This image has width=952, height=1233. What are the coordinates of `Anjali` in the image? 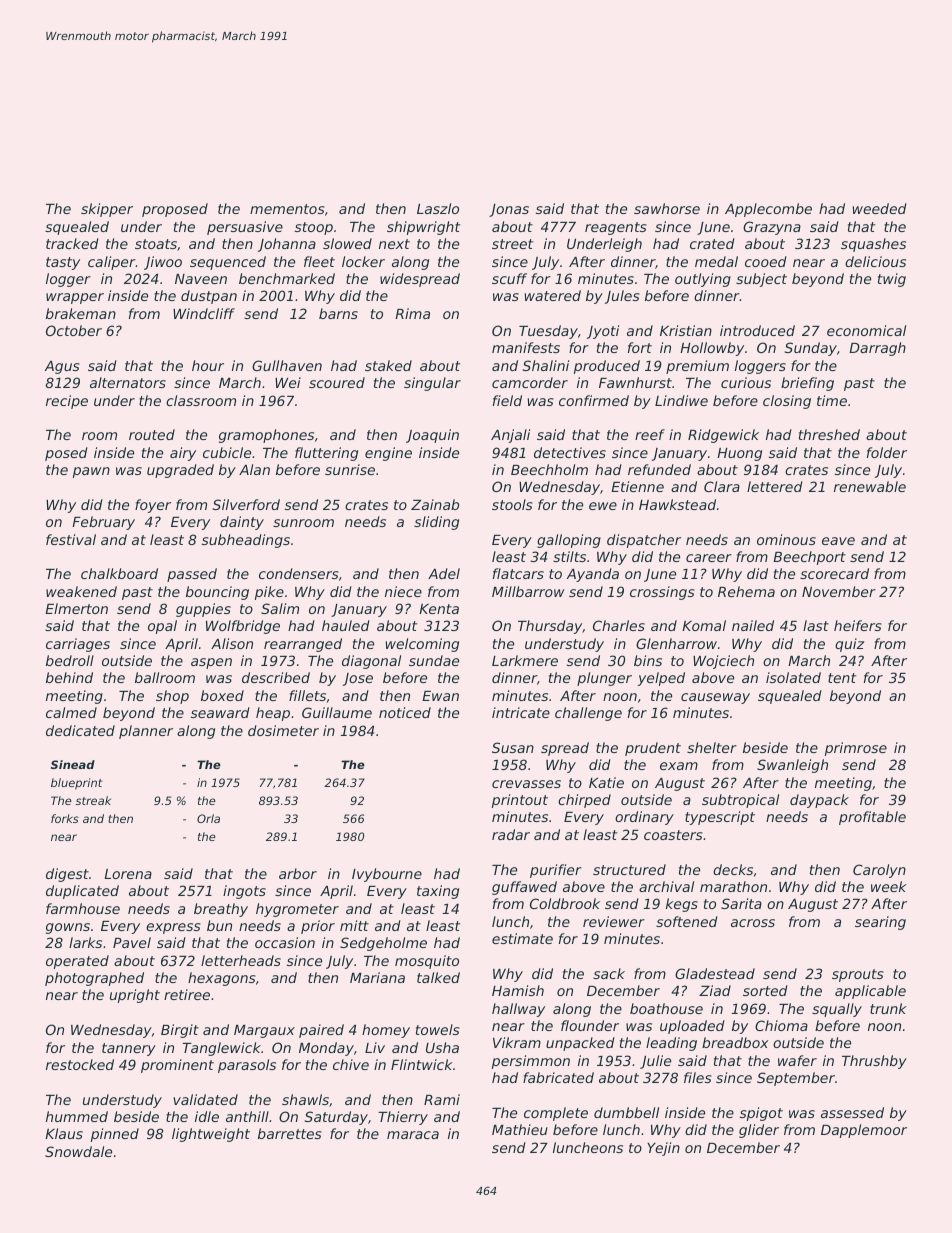 It's located at (510, 436).
